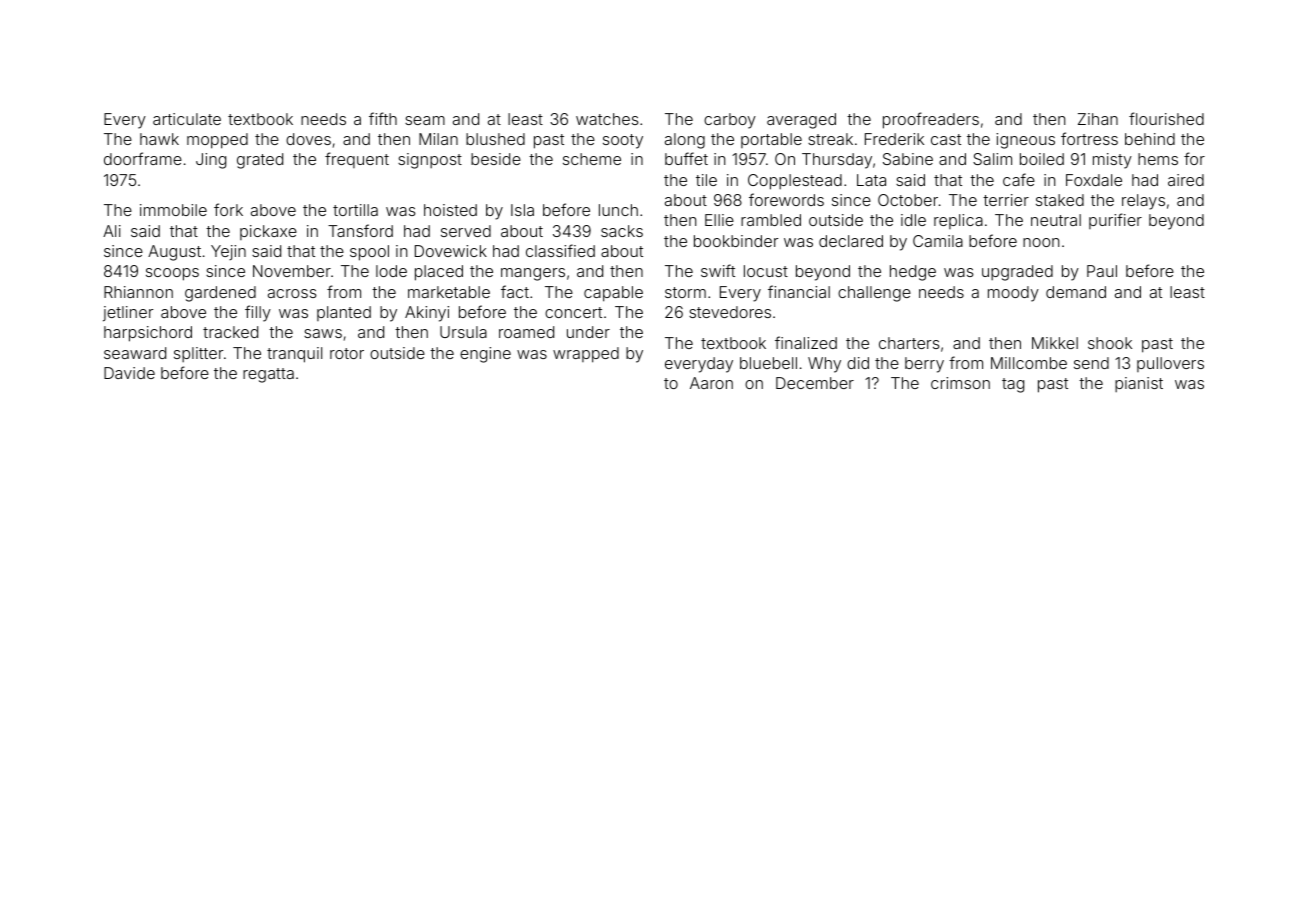  What do you see at coordinates (1166, 118) in the image?
I see `flourished` at bounding box center [1166, 118].
